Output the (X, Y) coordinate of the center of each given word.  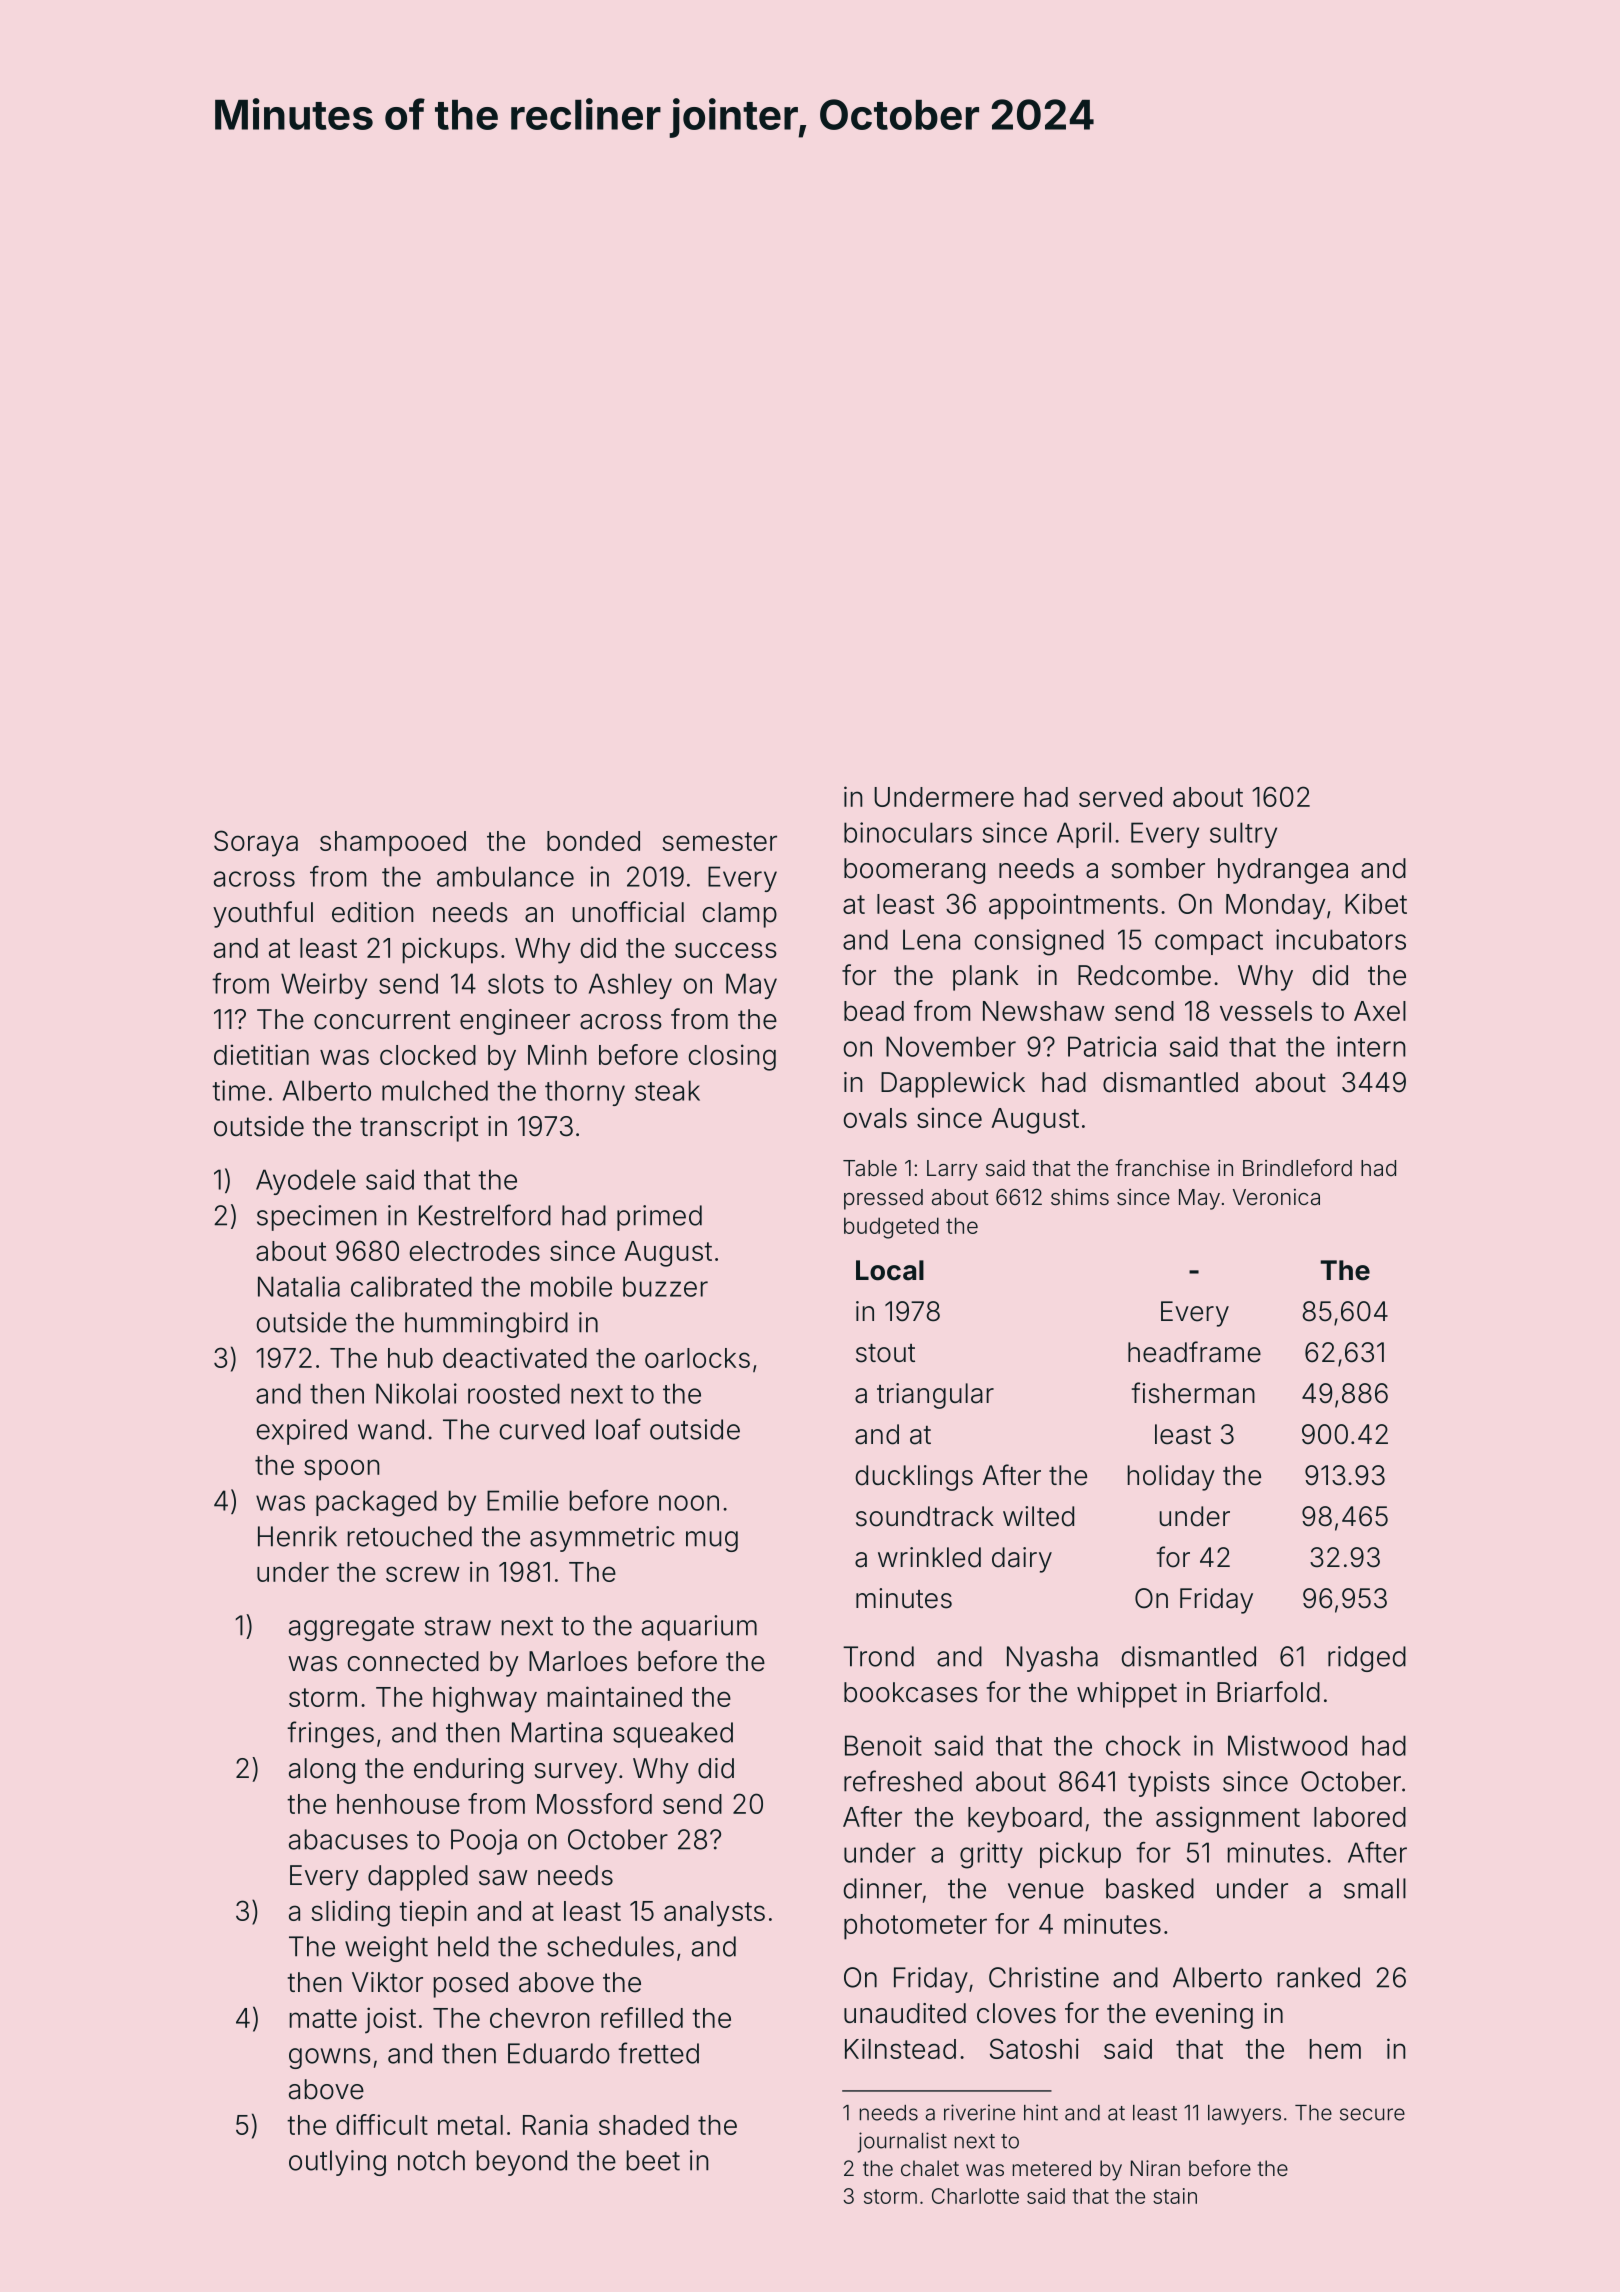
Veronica (1276, 1197)
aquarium (699, 1628)
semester (719, 841)
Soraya (256, 843)
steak (667, 1090)
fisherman (1193, 1393)
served (1120, 797)
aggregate (351, 1629)
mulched (435, 1090)
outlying (337, 2163)
